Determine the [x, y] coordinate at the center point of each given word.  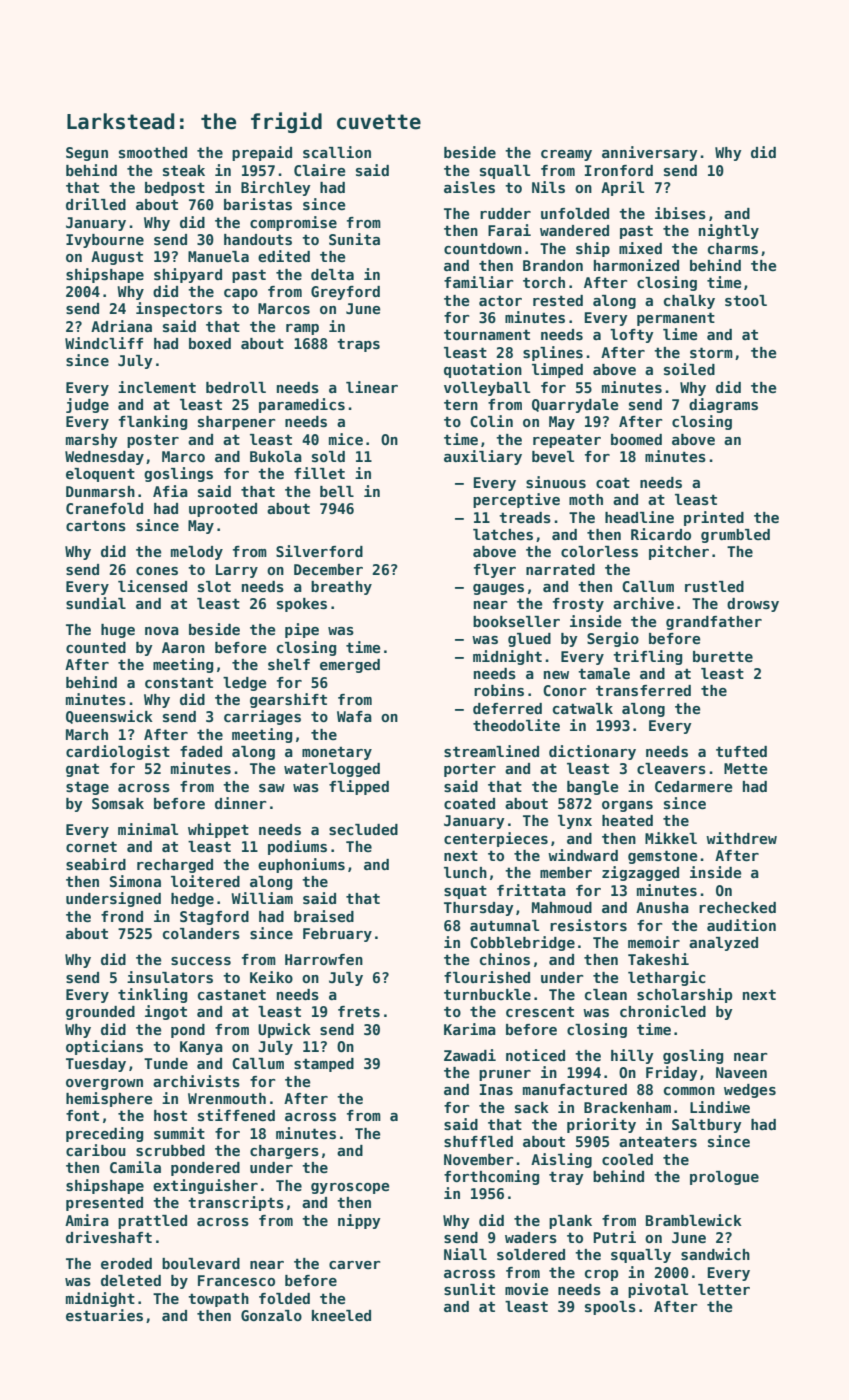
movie [527, 1289]
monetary [337, 753]
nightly [729, 231]
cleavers [671, 768]
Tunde [166, 1063]
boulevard [201, 1263]
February [337, 935]
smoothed [153, 152]
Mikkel [671, 838]
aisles [469, 187]
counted [96, 647]
